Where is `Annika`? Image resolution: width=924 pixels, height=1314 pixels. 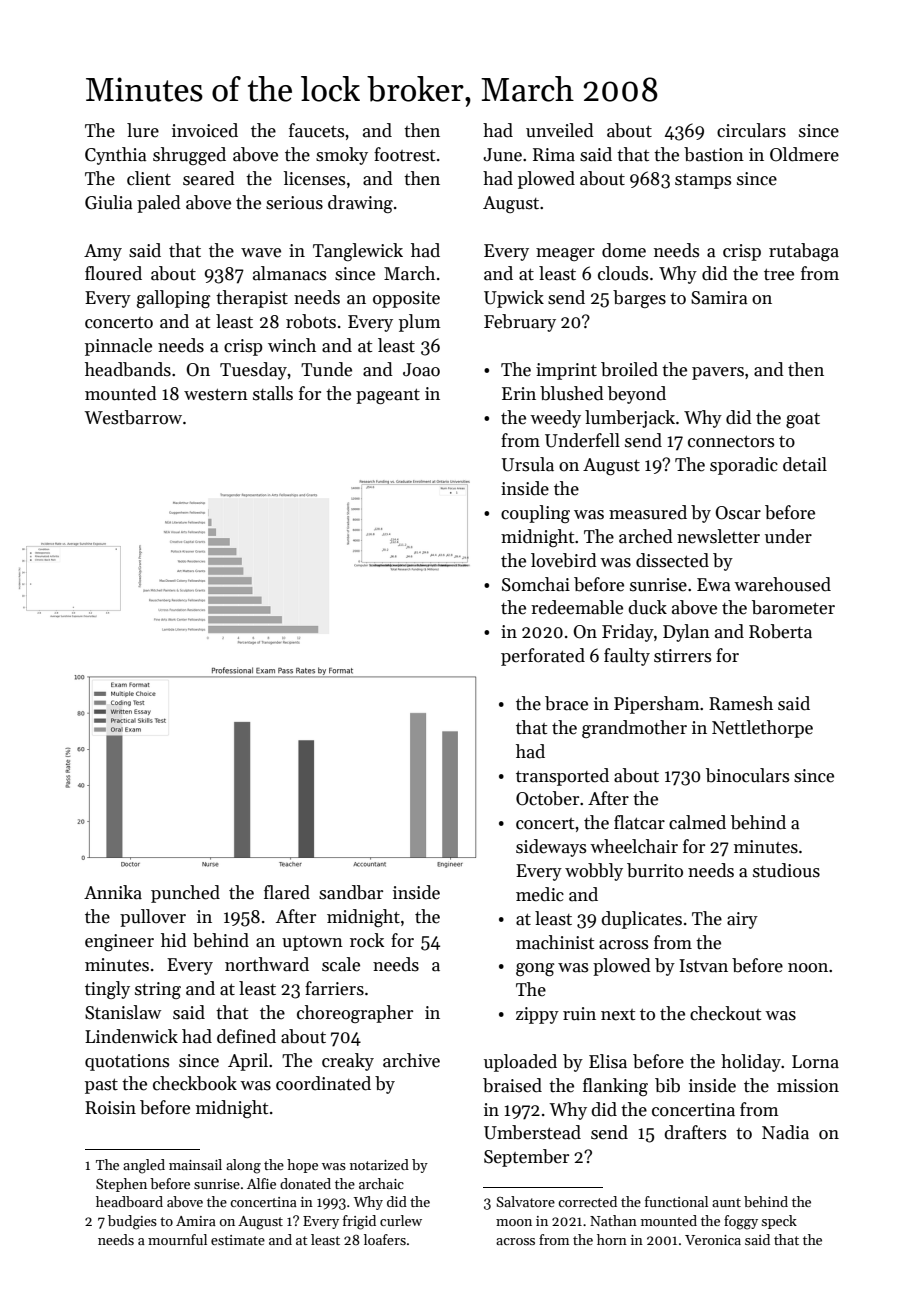 Annika is located at coordinates (113, 892).
